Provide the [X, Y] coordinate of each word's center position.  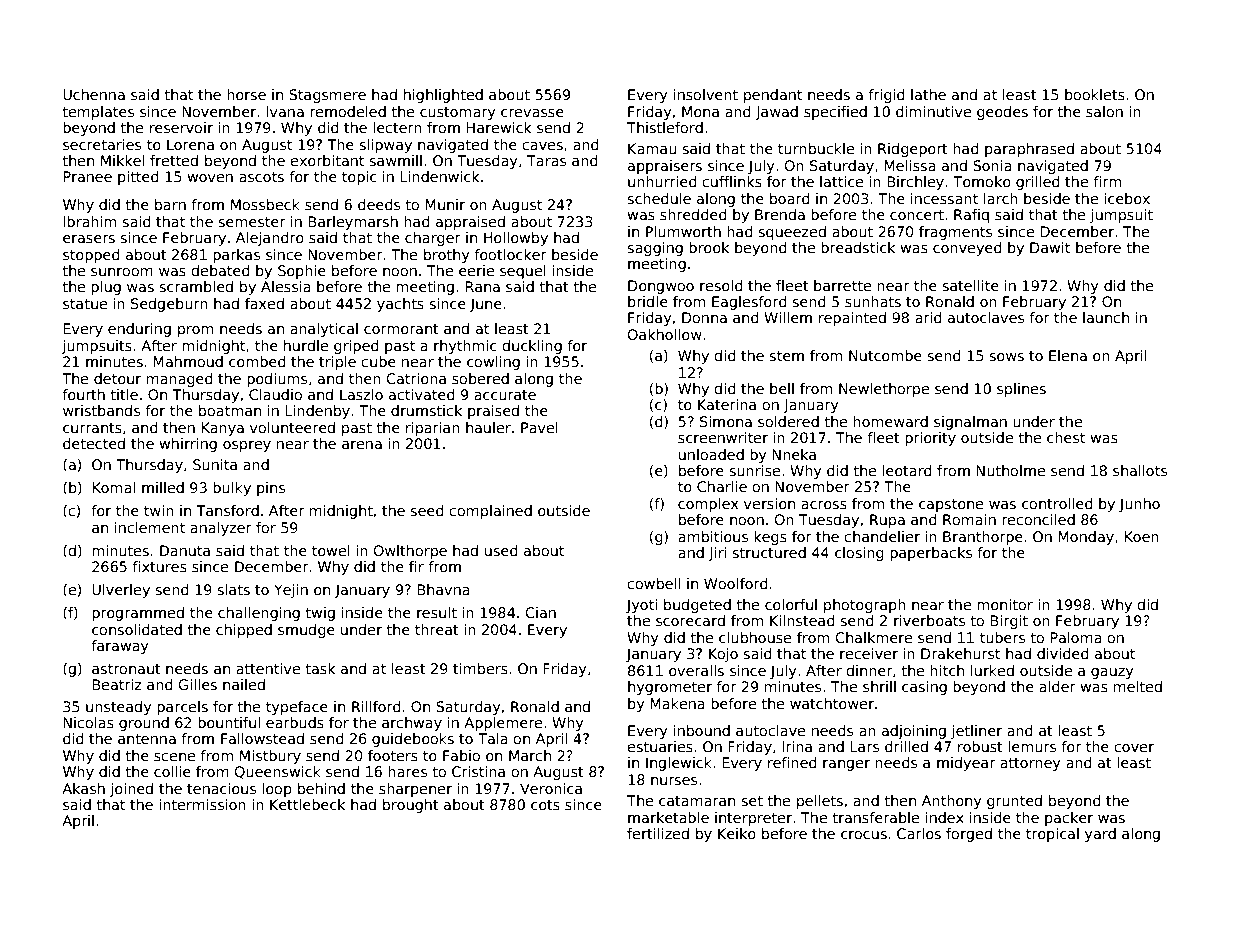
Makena [677, 703]
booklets [1095, 94]
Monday [1086, 538]
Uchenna [94, 94]
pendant [773, 96]
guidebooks [413, 740]
